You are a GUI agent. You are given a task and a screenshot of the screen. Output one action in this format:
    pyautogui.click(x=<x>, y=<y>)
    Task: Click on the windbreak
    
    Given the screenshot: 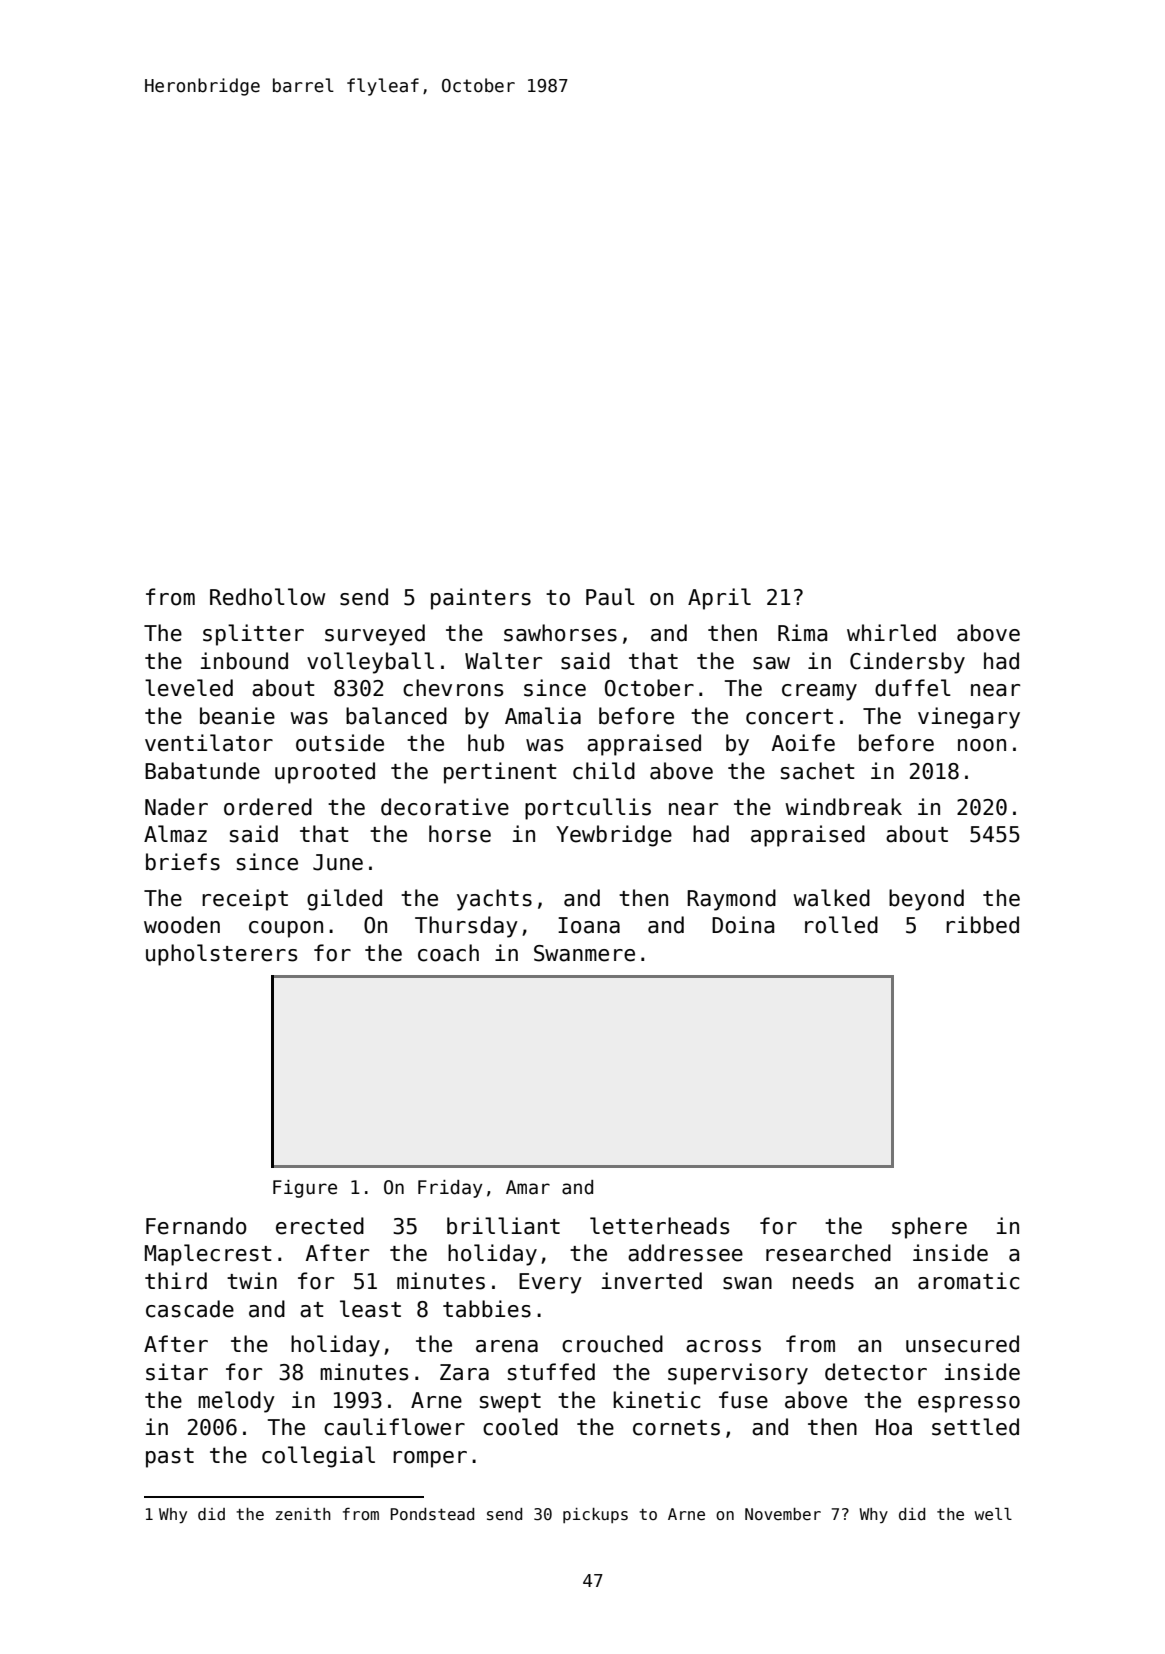 What is the action you would take?
    pyautogui.click(x=843, y=807)
